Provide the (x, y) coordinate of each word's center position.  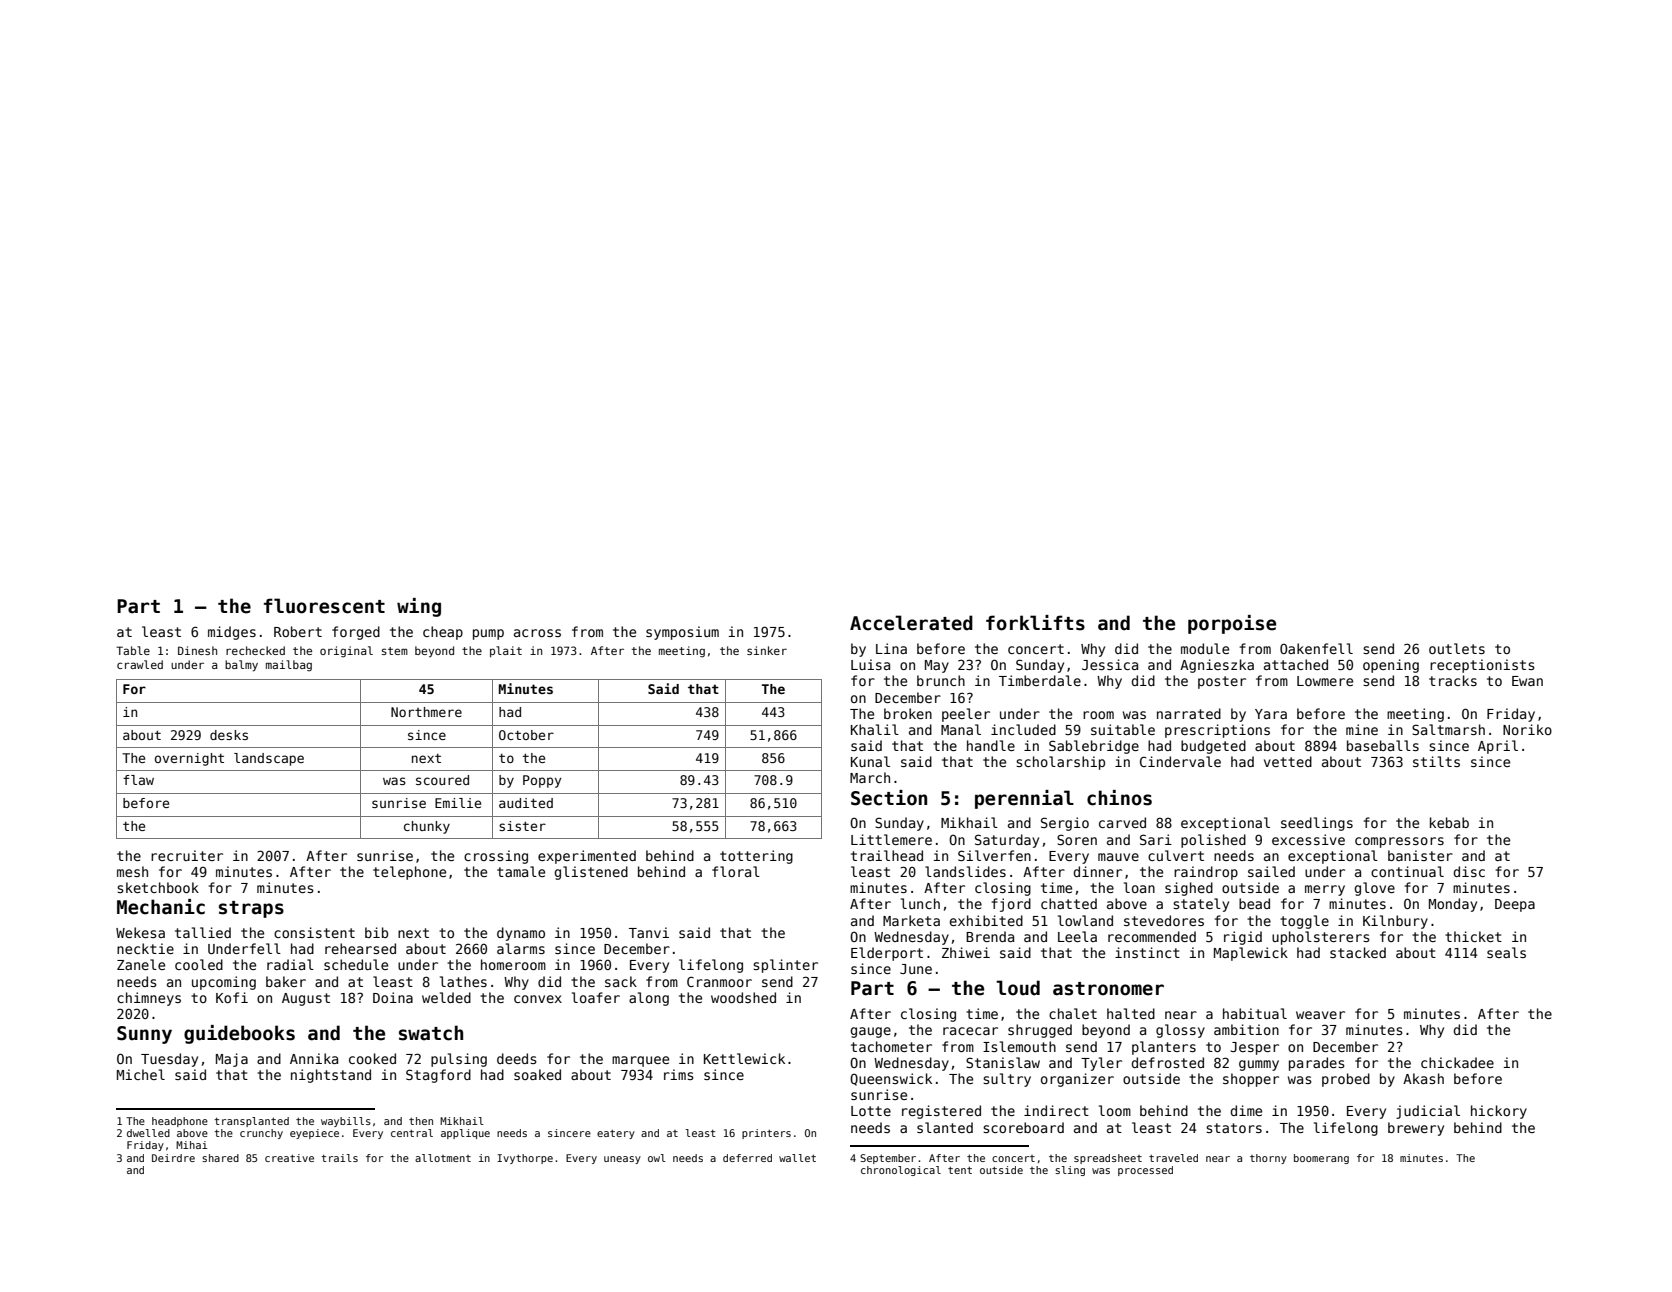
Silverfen (994, 855)
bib (376, 932)
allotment (443, 1158)
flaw (138, 780)
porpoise (1232, 624)
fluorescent (324, 606)
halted (1131, 1013)
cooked (372, 1058)
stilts (1436, 761)
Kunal (870, 761)
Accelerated (911, 623)
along (649, 999)
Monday (1453, 905)
